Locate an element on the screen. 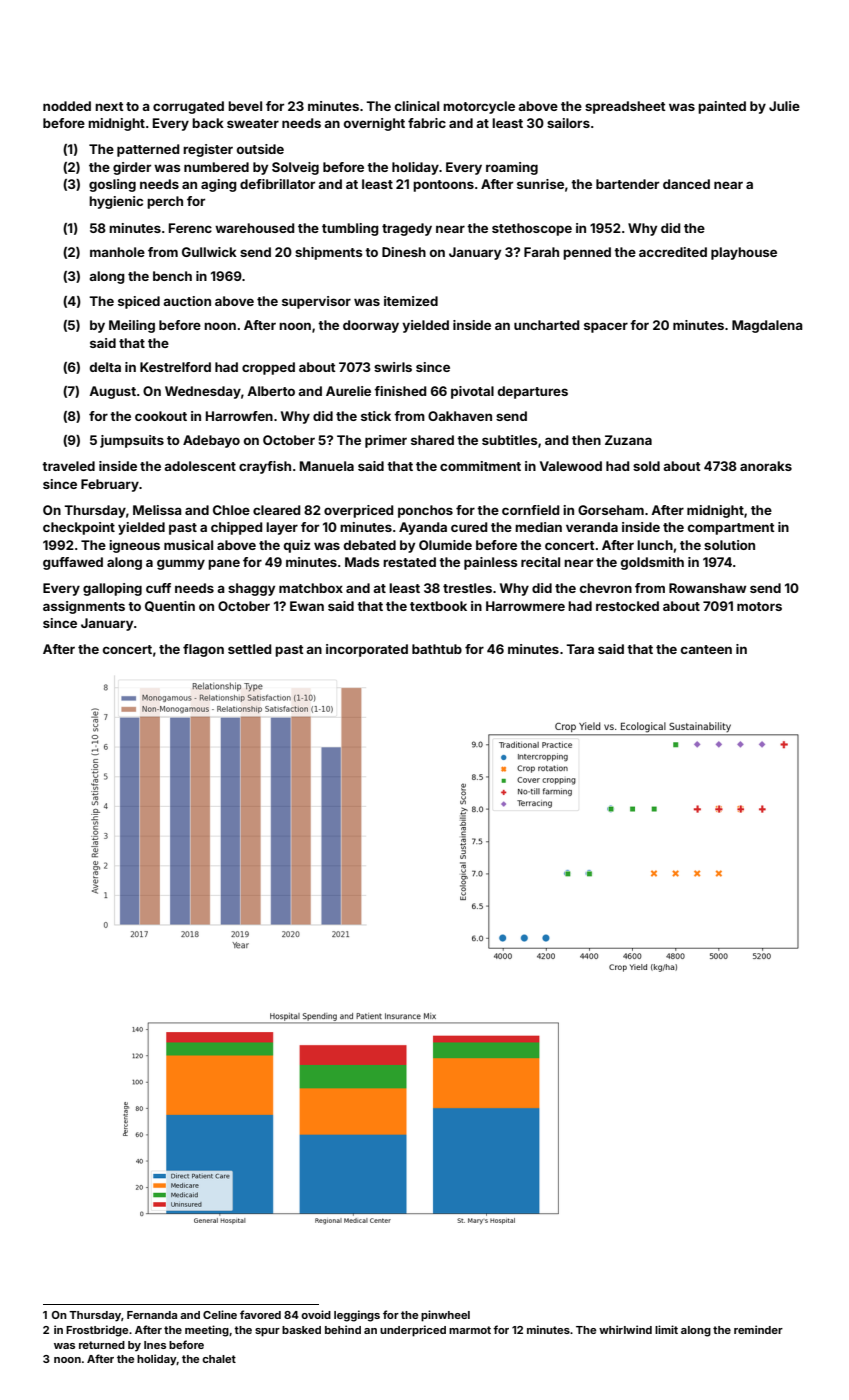 Image resolution: width=849 pixels, height=1400 pixels. nodded is located at coordinates (67, 106).
